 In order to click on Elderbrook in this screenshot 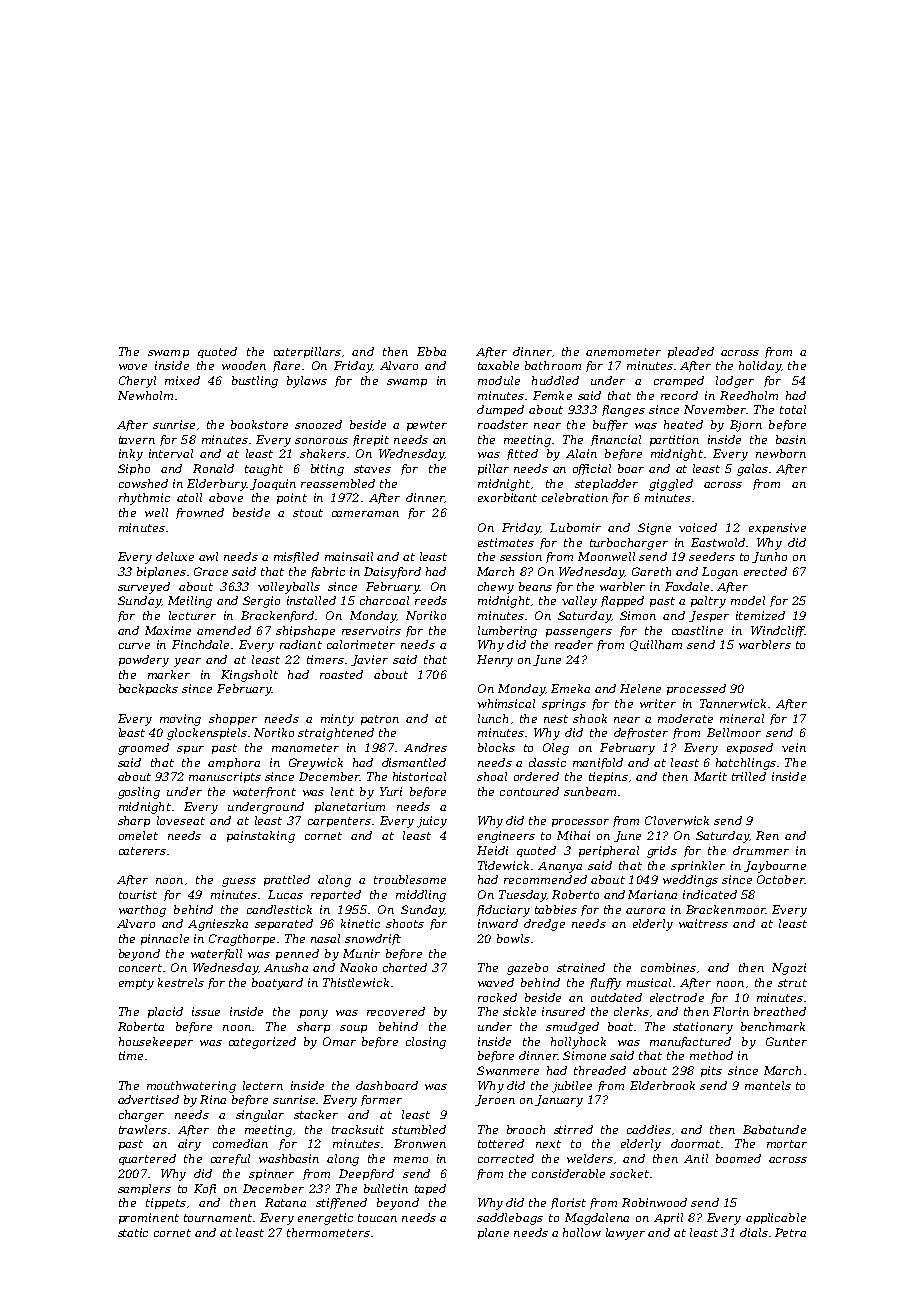, I will do `click(662, 1085)`.
